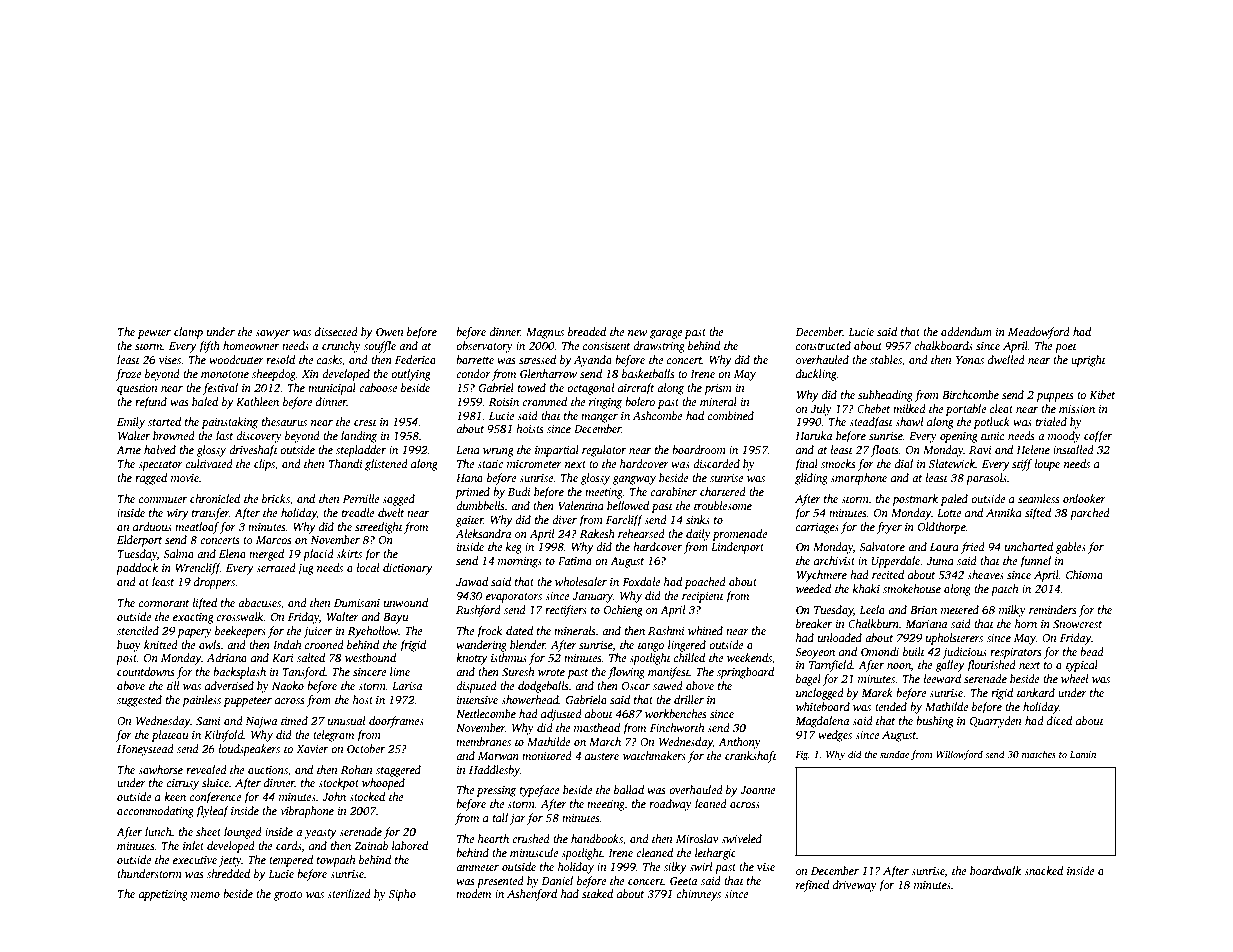 The width and height of the page is (1233, 952). I want to click on serrated, so click(276, 567).
